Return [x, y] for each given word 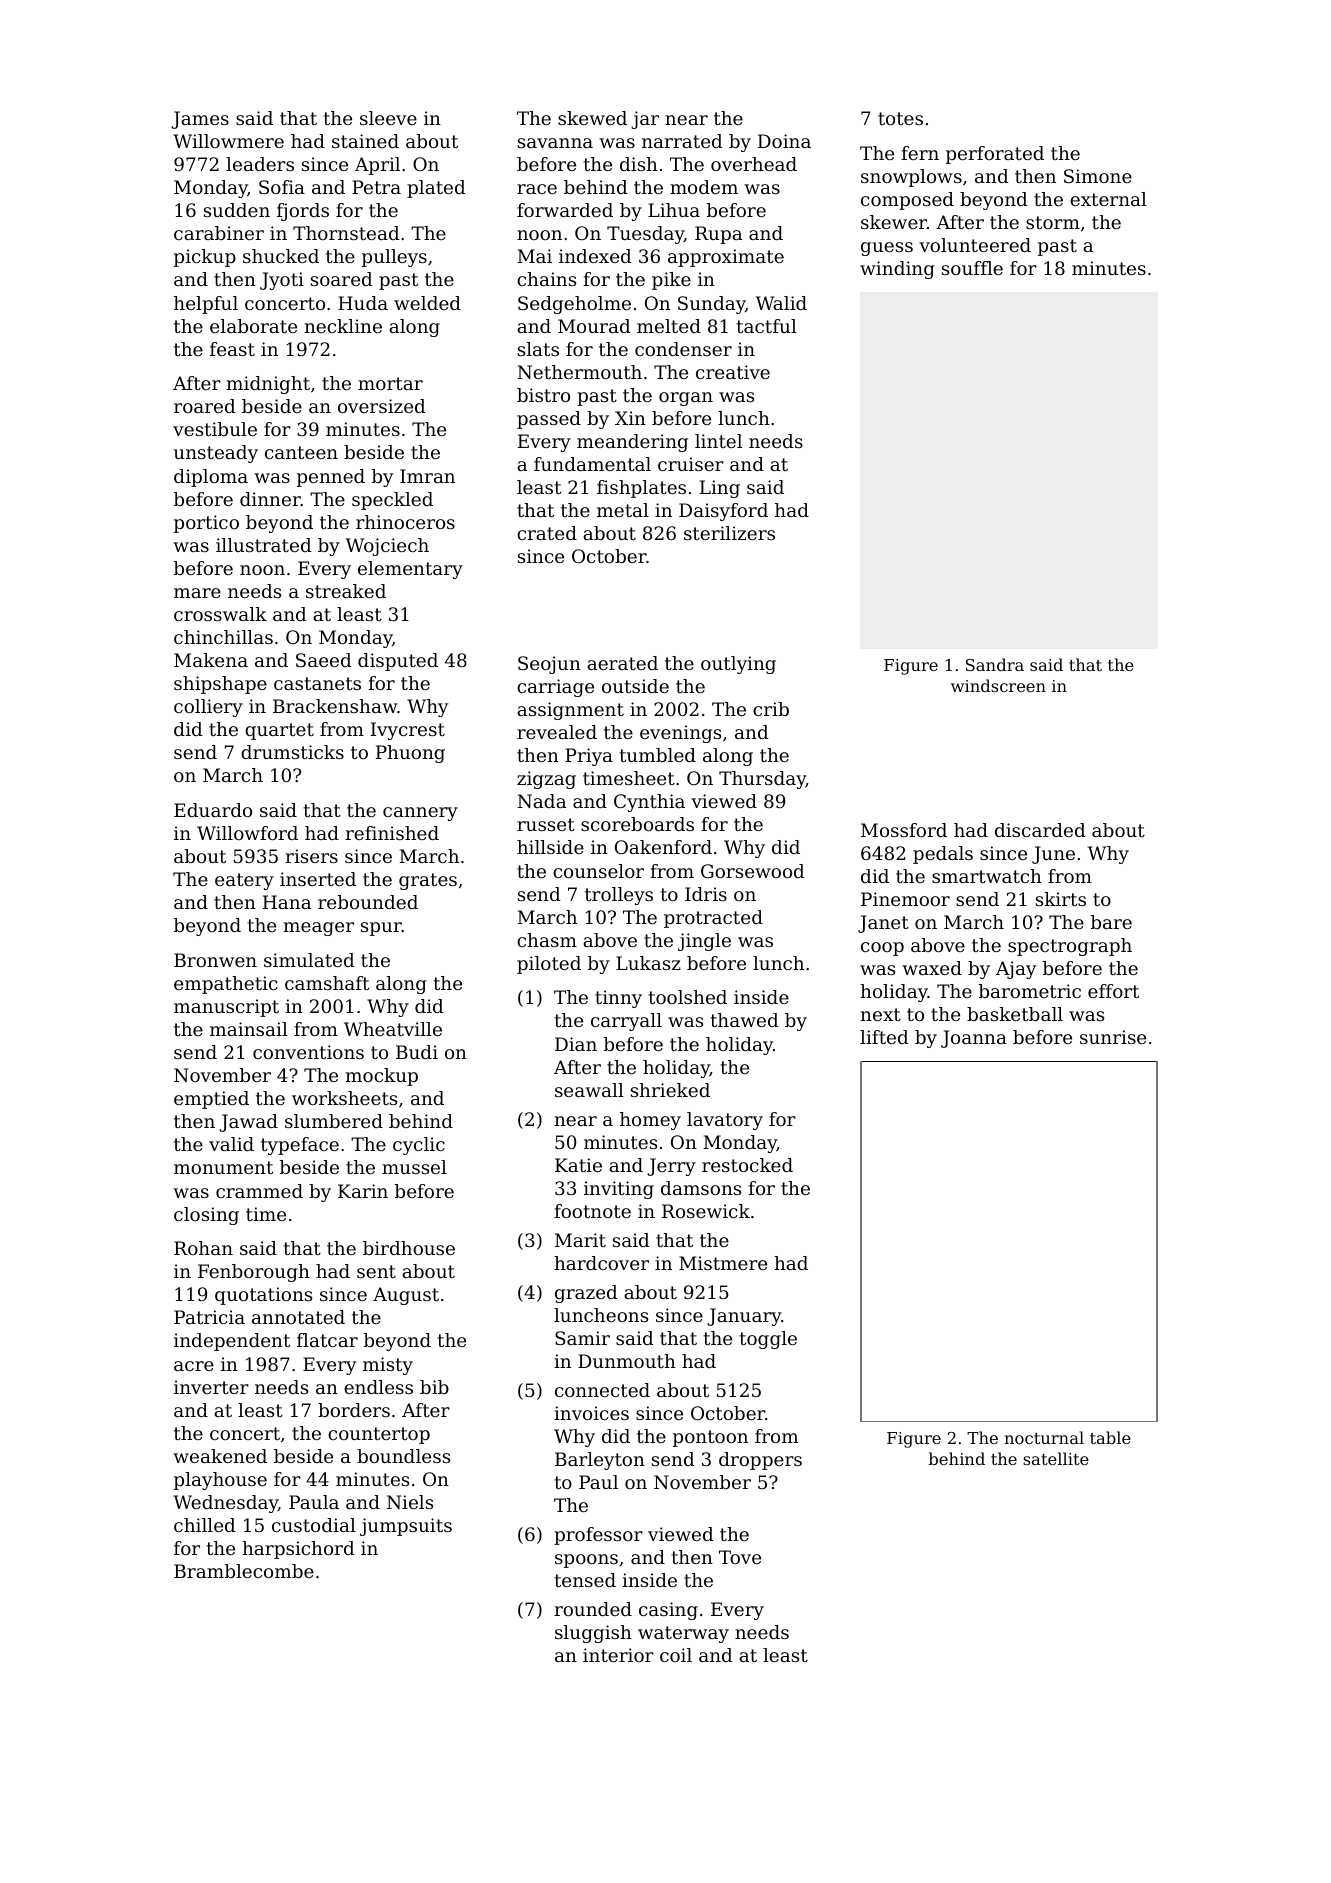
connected [602, 1390]
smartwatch [987, 876]
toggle [768, 1340]
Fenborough [254, 1273]
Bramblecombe [244, 1571]
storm [1053, 222]
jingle [704, 942]
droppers [760, 1461]
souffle [972, 268]
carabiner [219, 233]
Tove [740, 1557]
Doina [784, 141]
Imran [427, 476]
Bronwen [215, 960]
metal [623, 510]
